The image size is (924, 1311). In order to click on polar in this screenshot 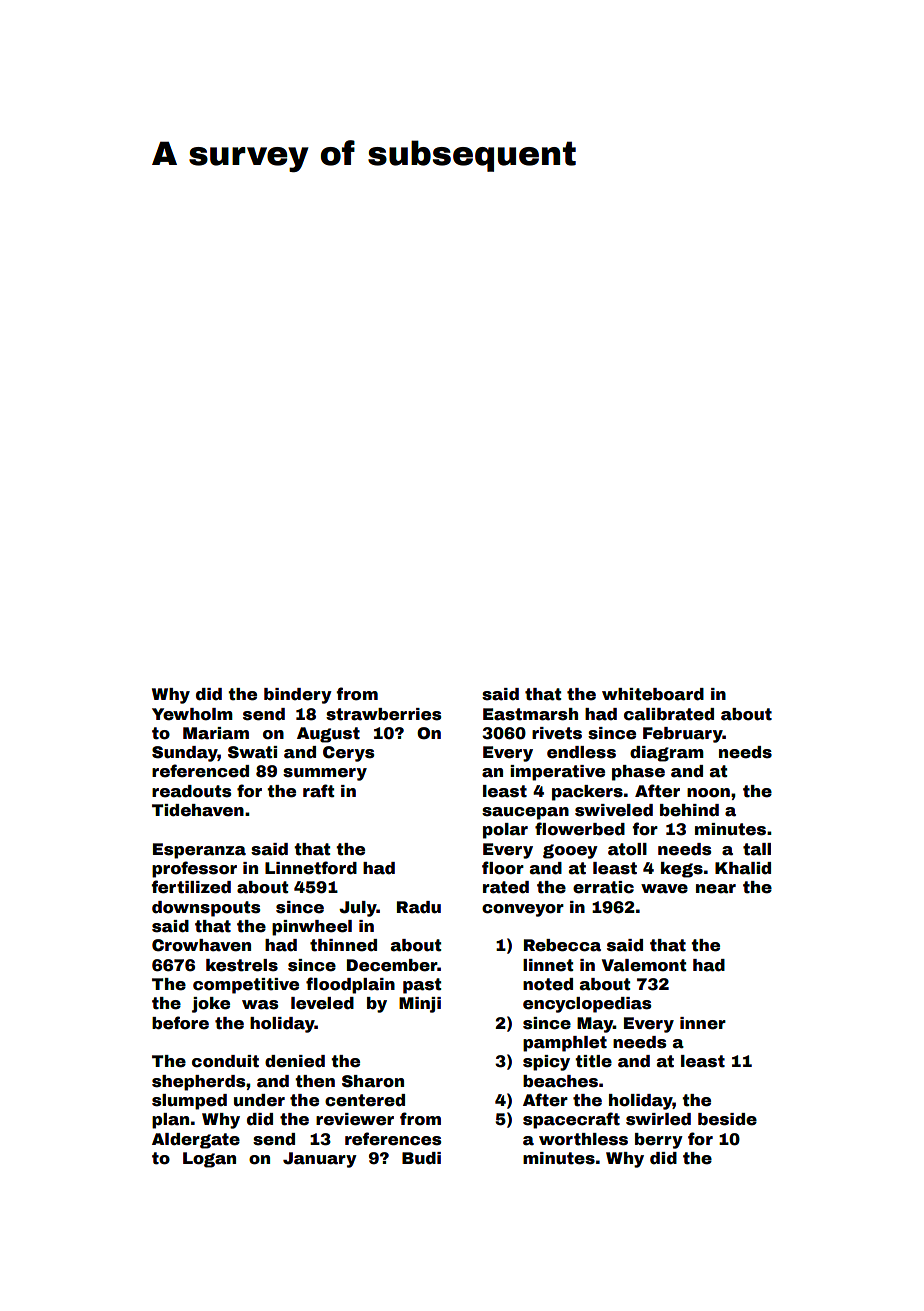, I will do `click(505, 831)`.
